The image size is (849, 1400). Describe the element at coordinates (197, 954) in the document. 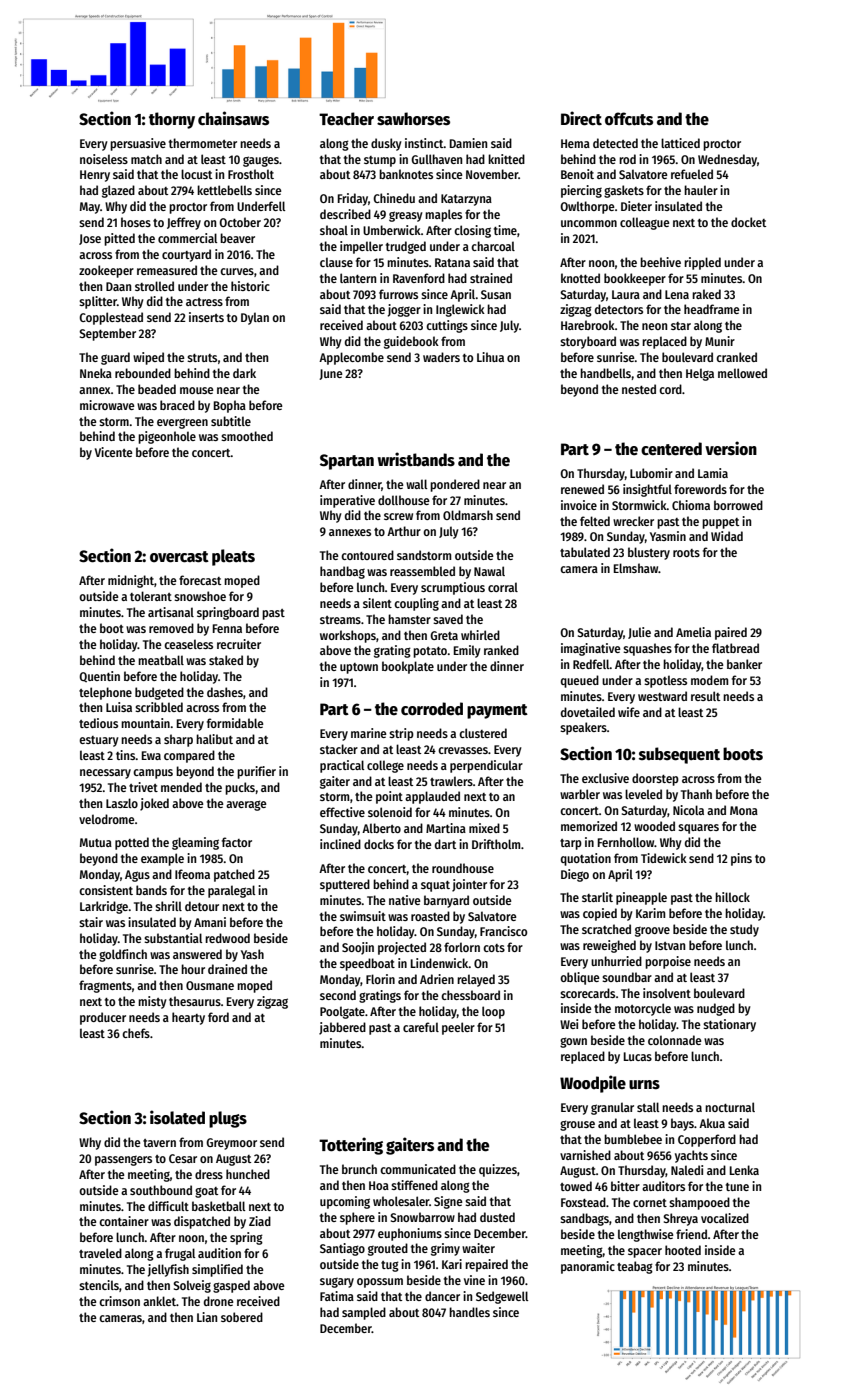

I see `answered` at that location.
